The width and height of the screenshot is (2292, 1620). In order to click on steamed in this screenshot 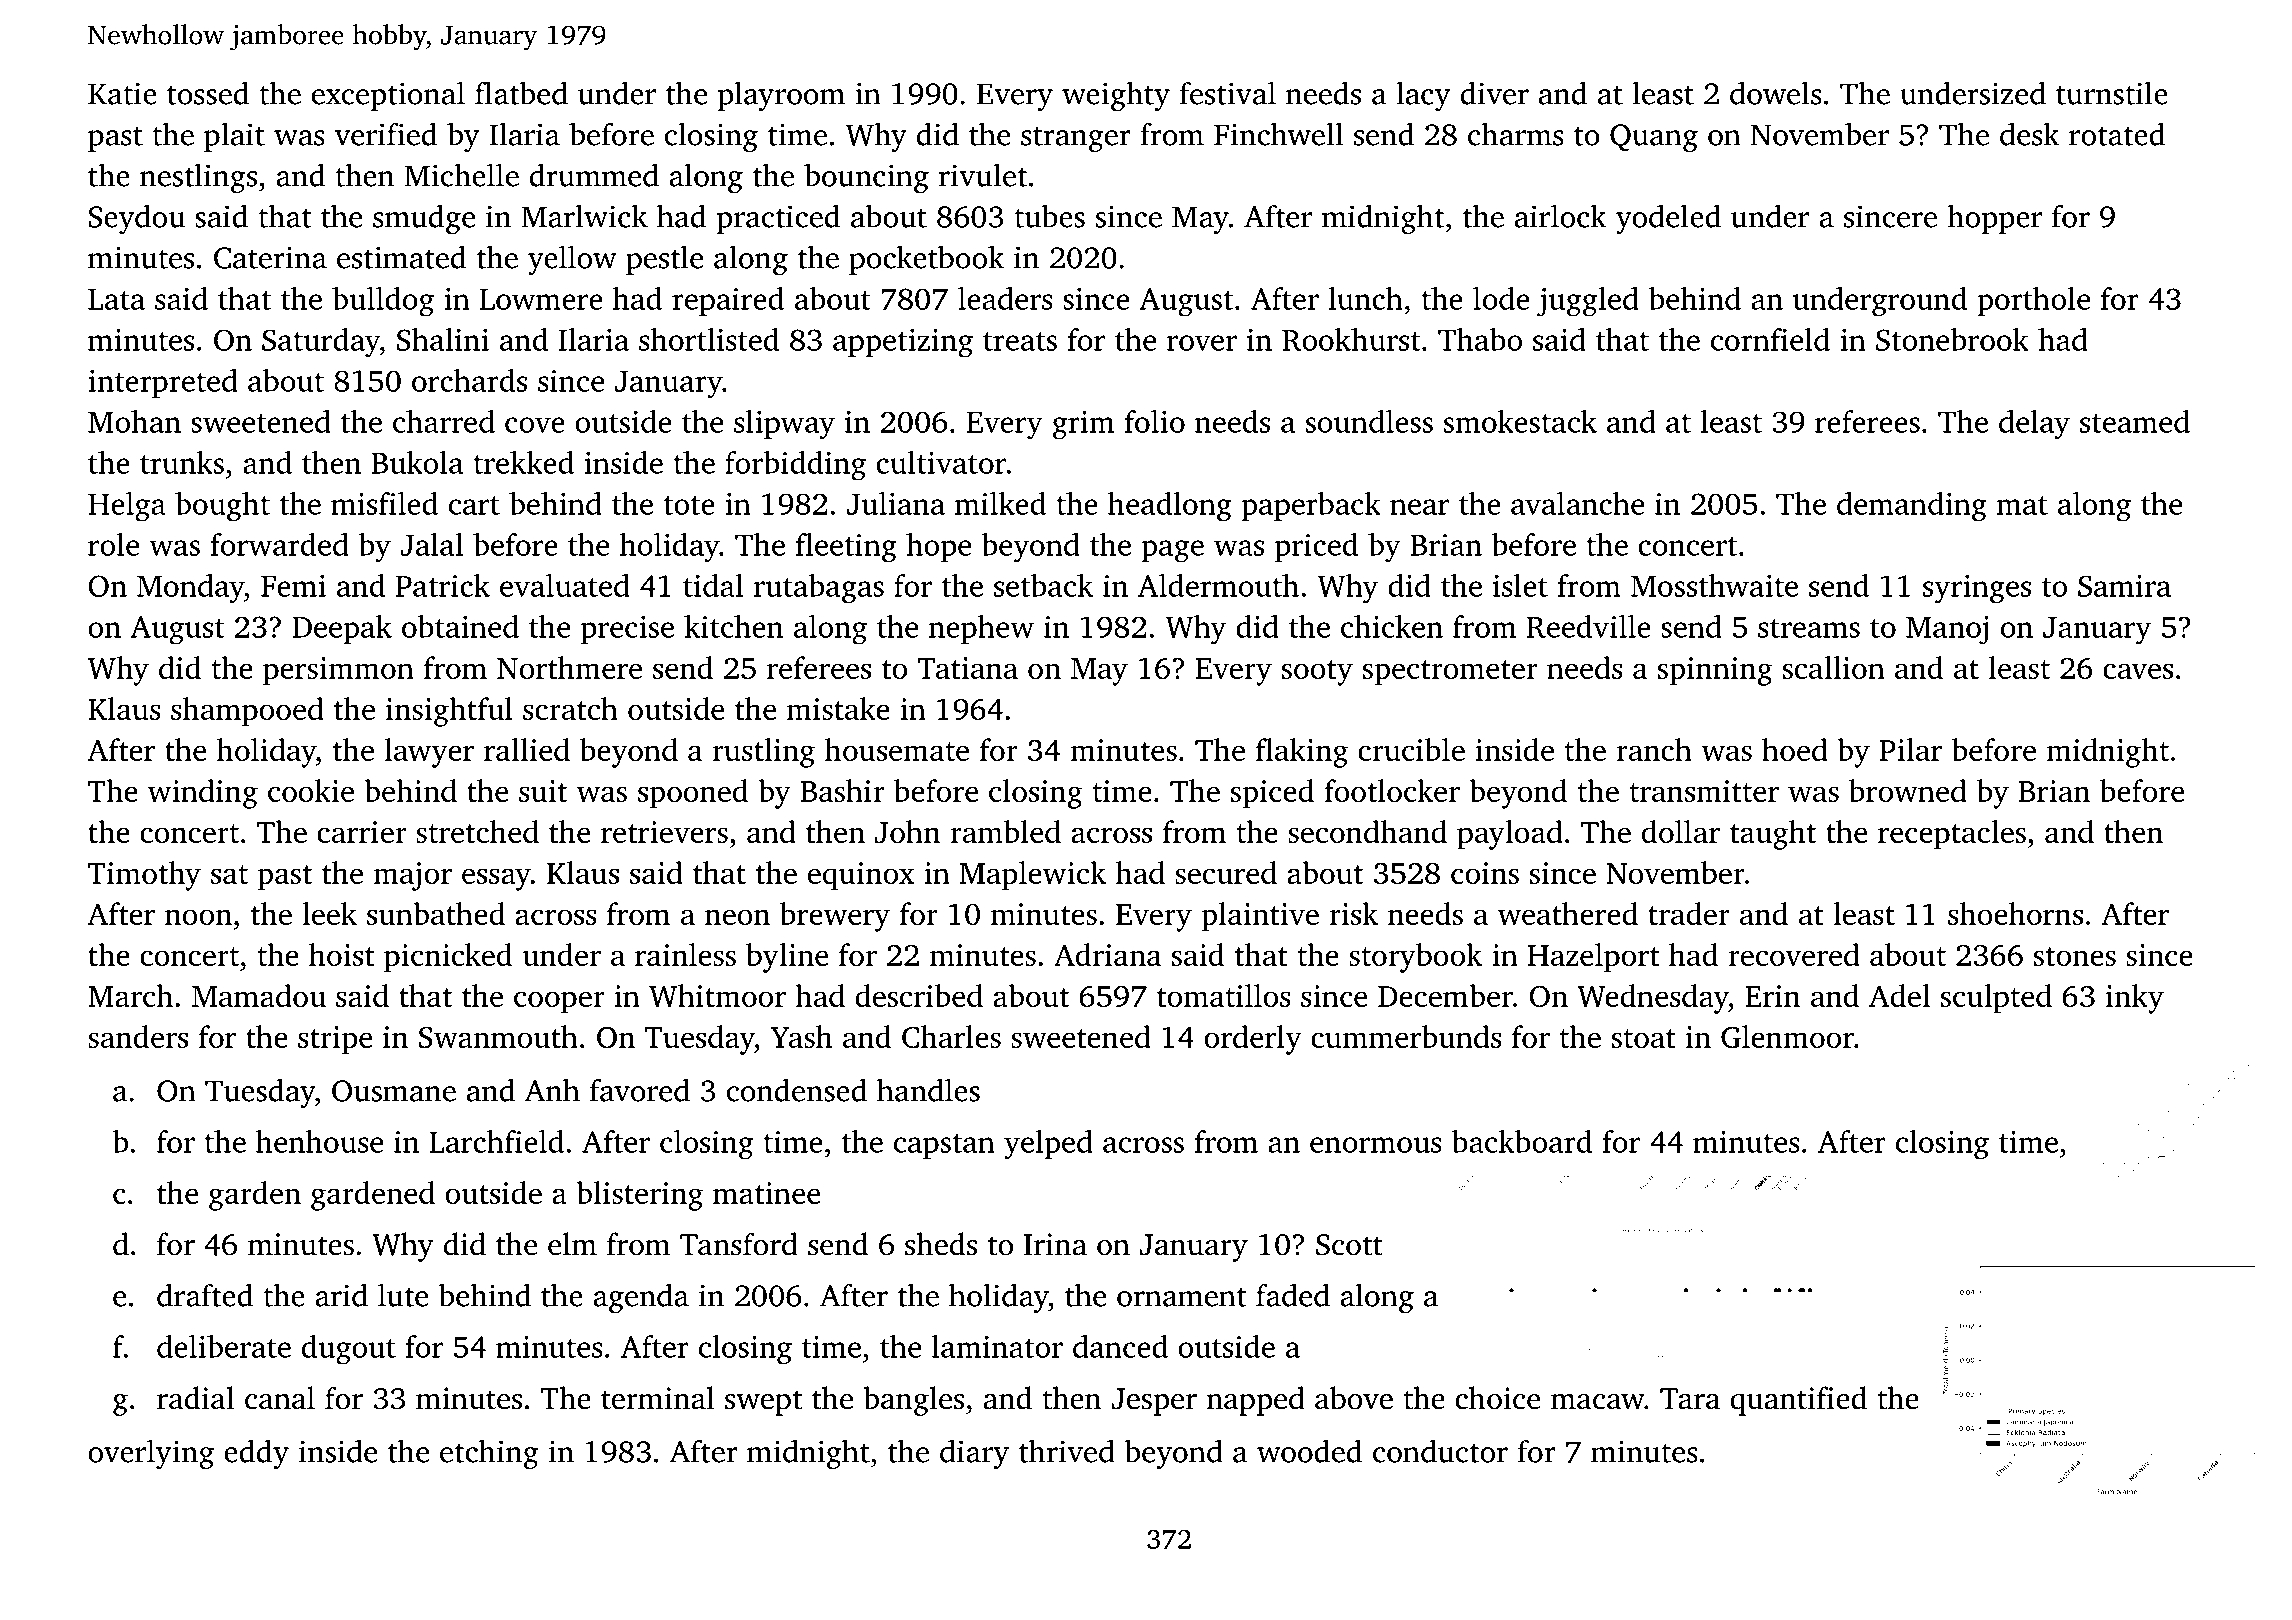, I will do `click(2135, 421)`.
